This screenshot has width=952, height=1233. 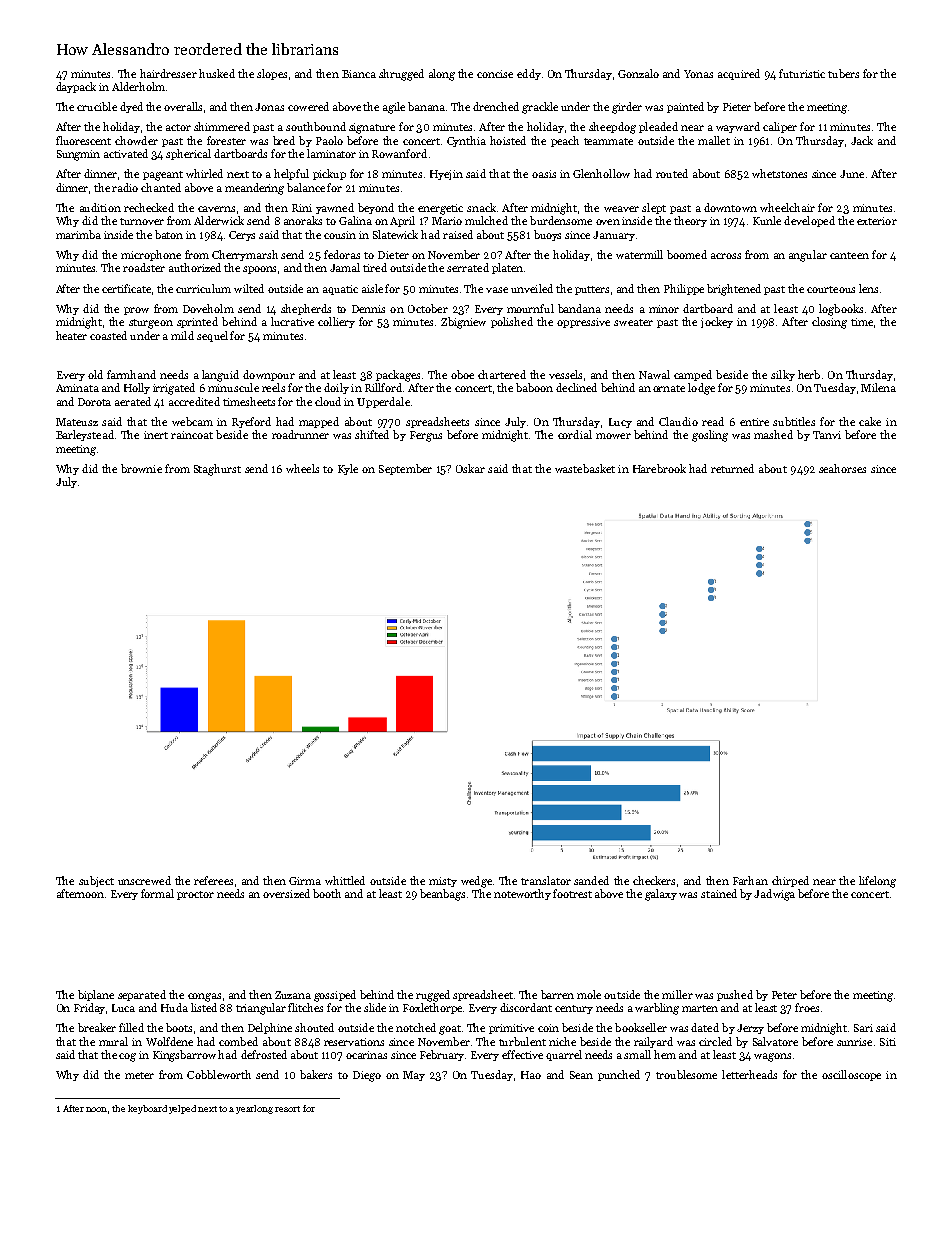 I want to click on Huda, so click(x=174, y=1007).
